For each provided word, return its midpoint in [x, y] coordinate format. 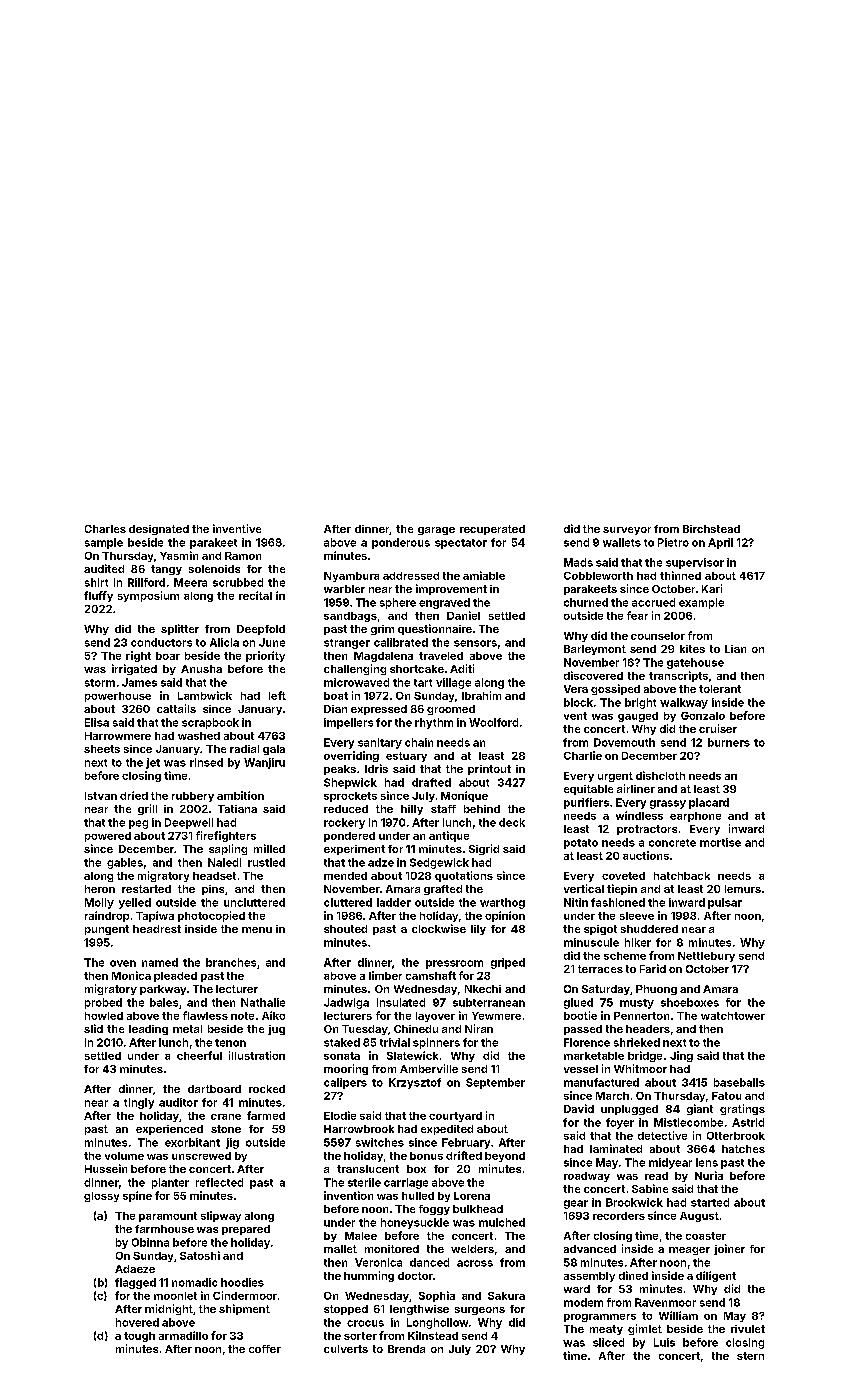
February [466, 1143]
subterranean [489, 1002]
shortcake [417, 669]
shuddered [649, 929]
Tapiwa [155, 916]
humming [369, 1276]
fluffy [98, 596]
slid [93, 1028]
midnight [169, 1309]
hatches [743, 1149]
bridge [645, 1056]
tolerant [720, 689]
